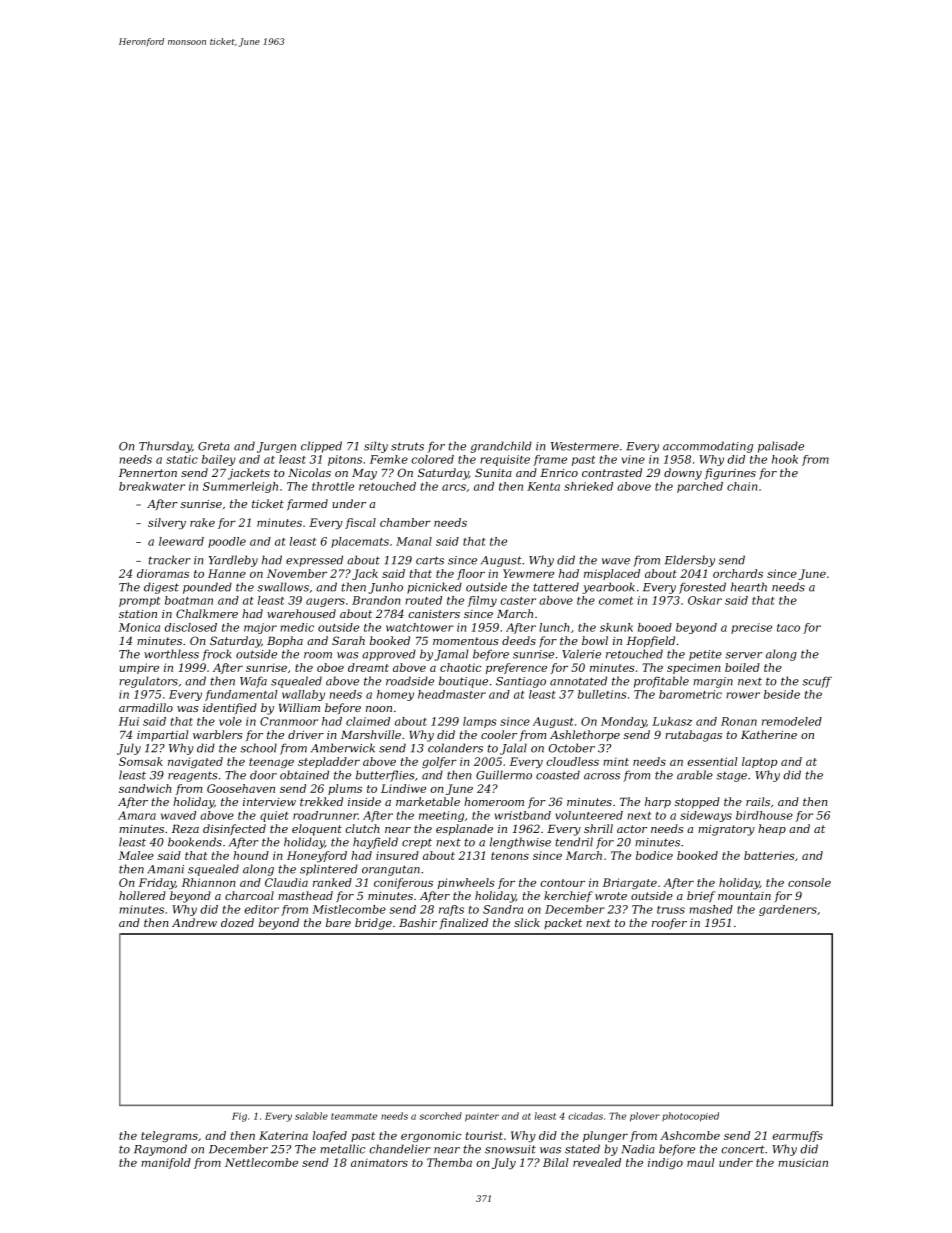  I want to click on photocopied, so click(690, 1117).
